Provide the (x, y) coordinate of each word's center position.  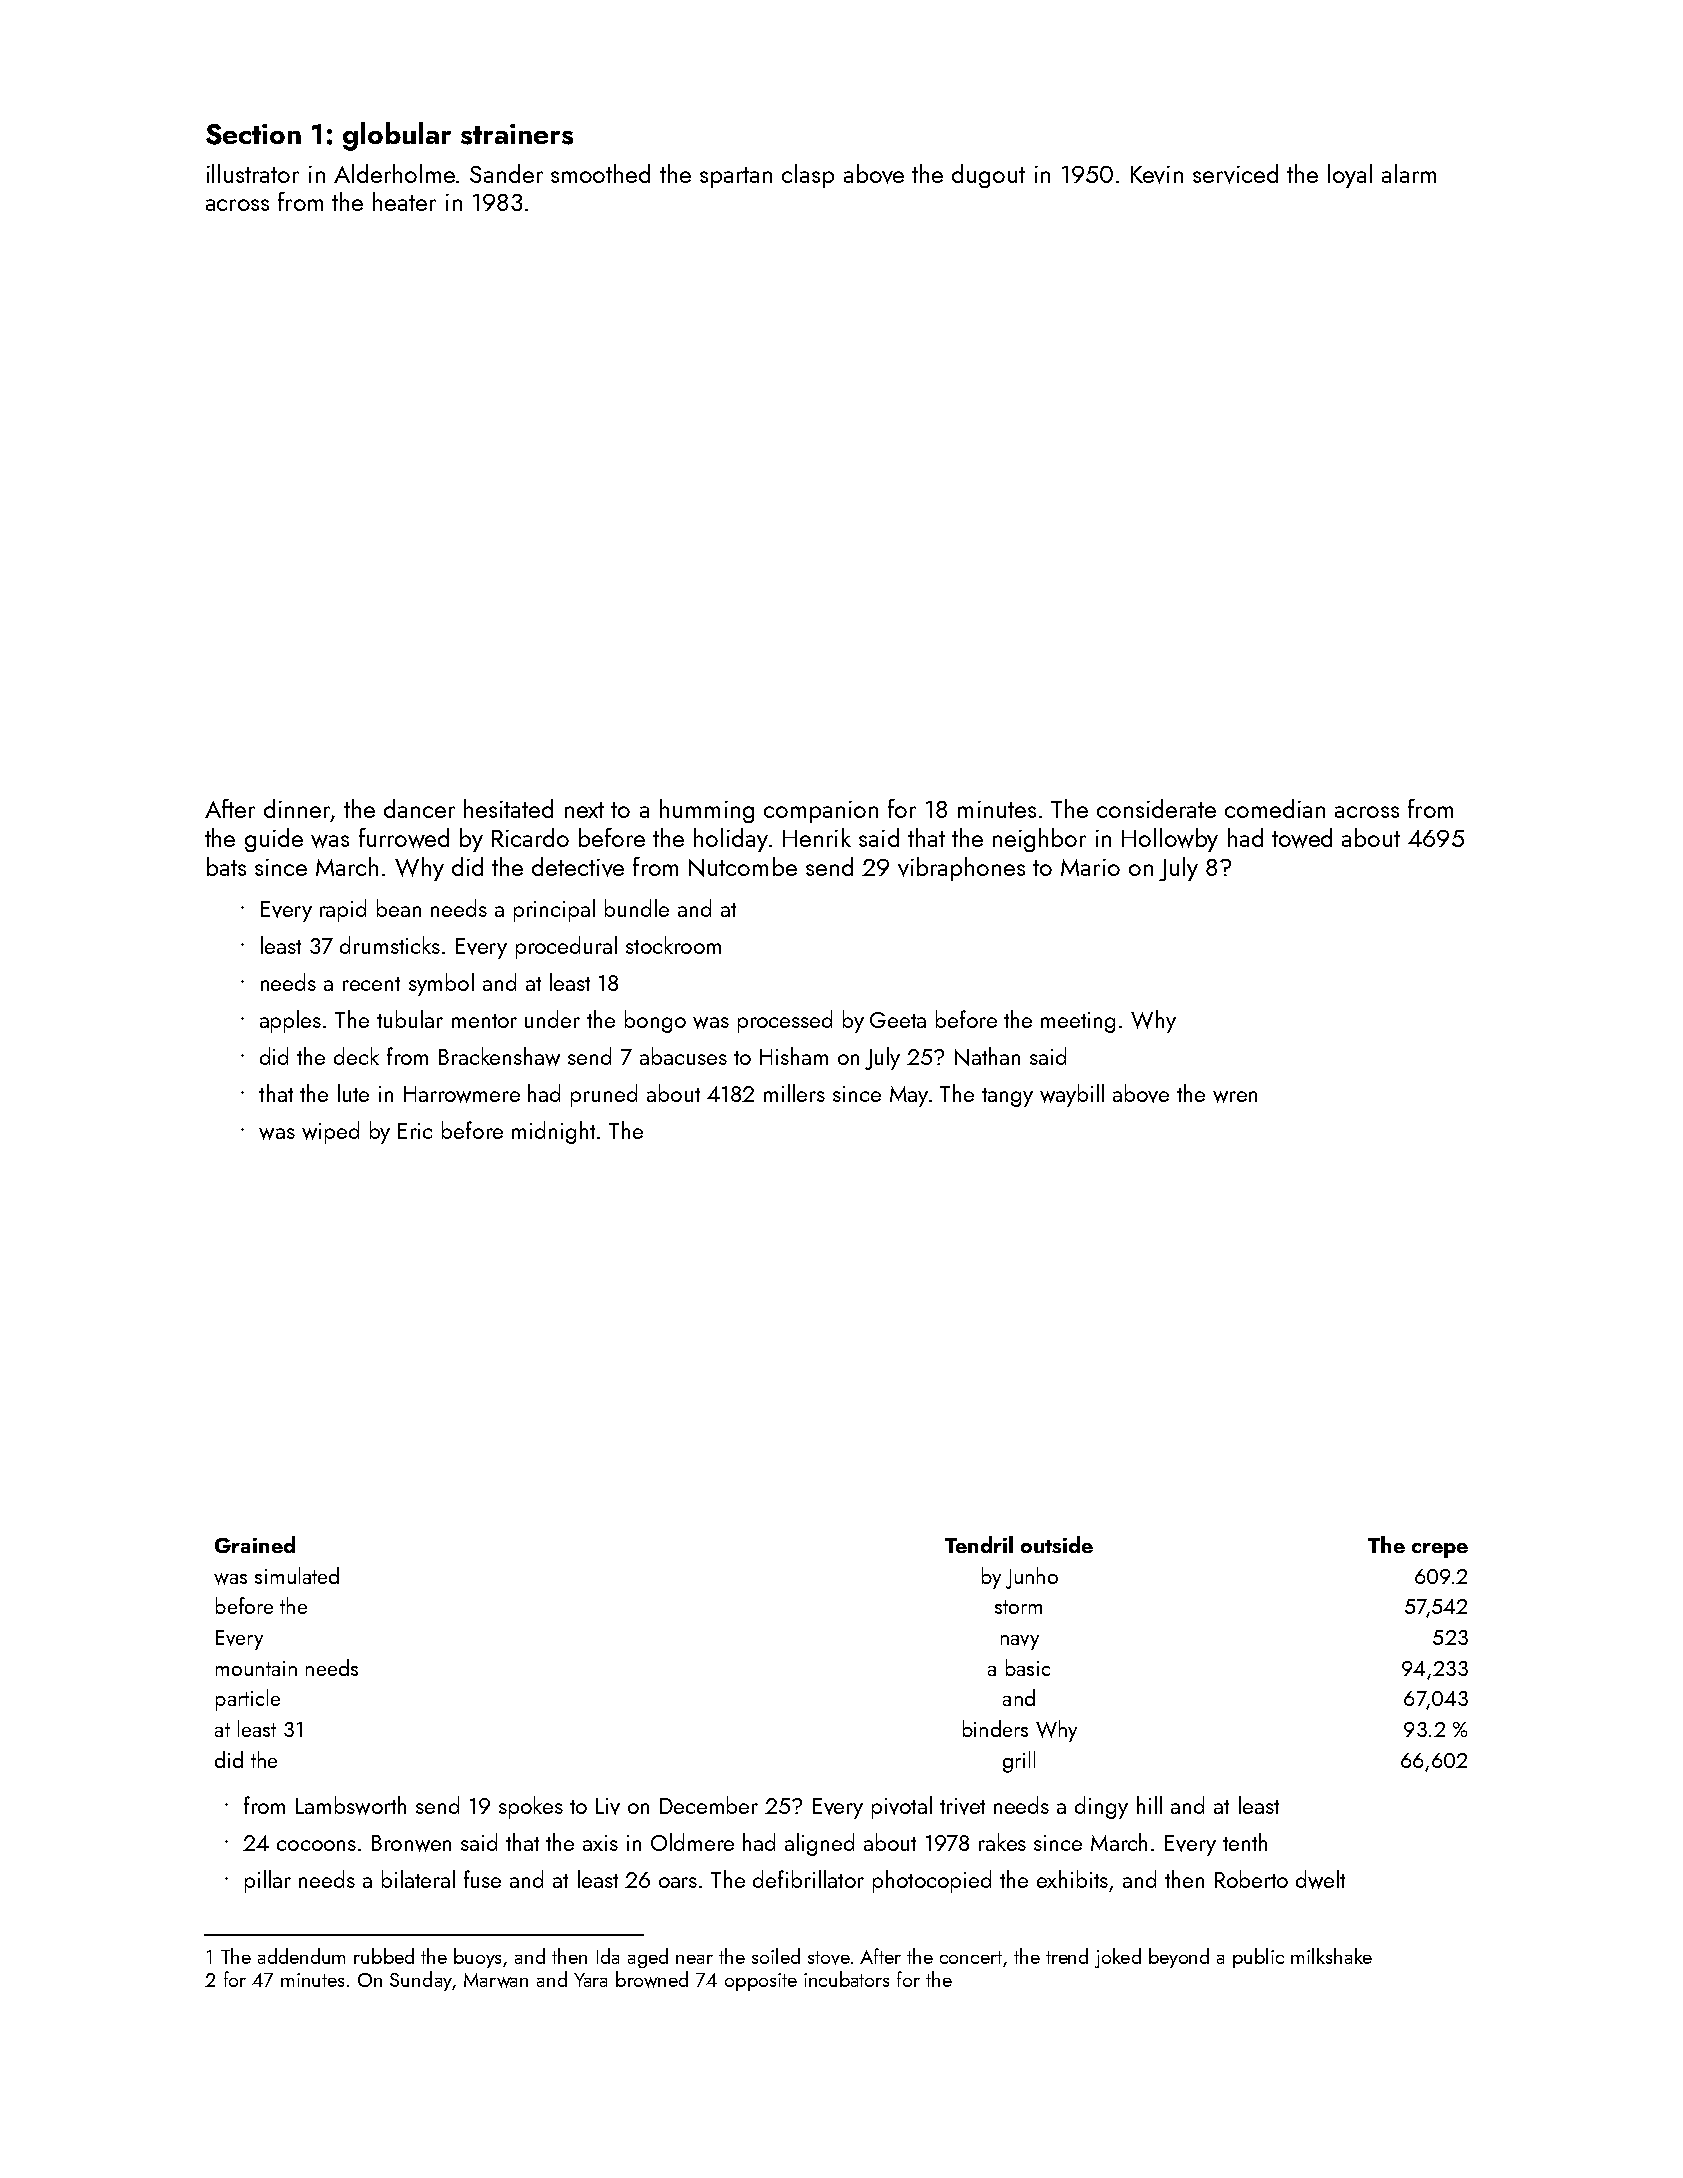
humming (707, 811)
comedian (1275, 808)
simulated (297, 1575)
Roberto (1251, 1879)
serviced (1235, 174)
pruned (604, 1095)
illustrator (253, 173)
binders (995, 1728)
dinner (297, 808)
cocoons (316, 1845)
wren (1235, 1097)
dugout (988, 176)
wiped (330, 1132)
